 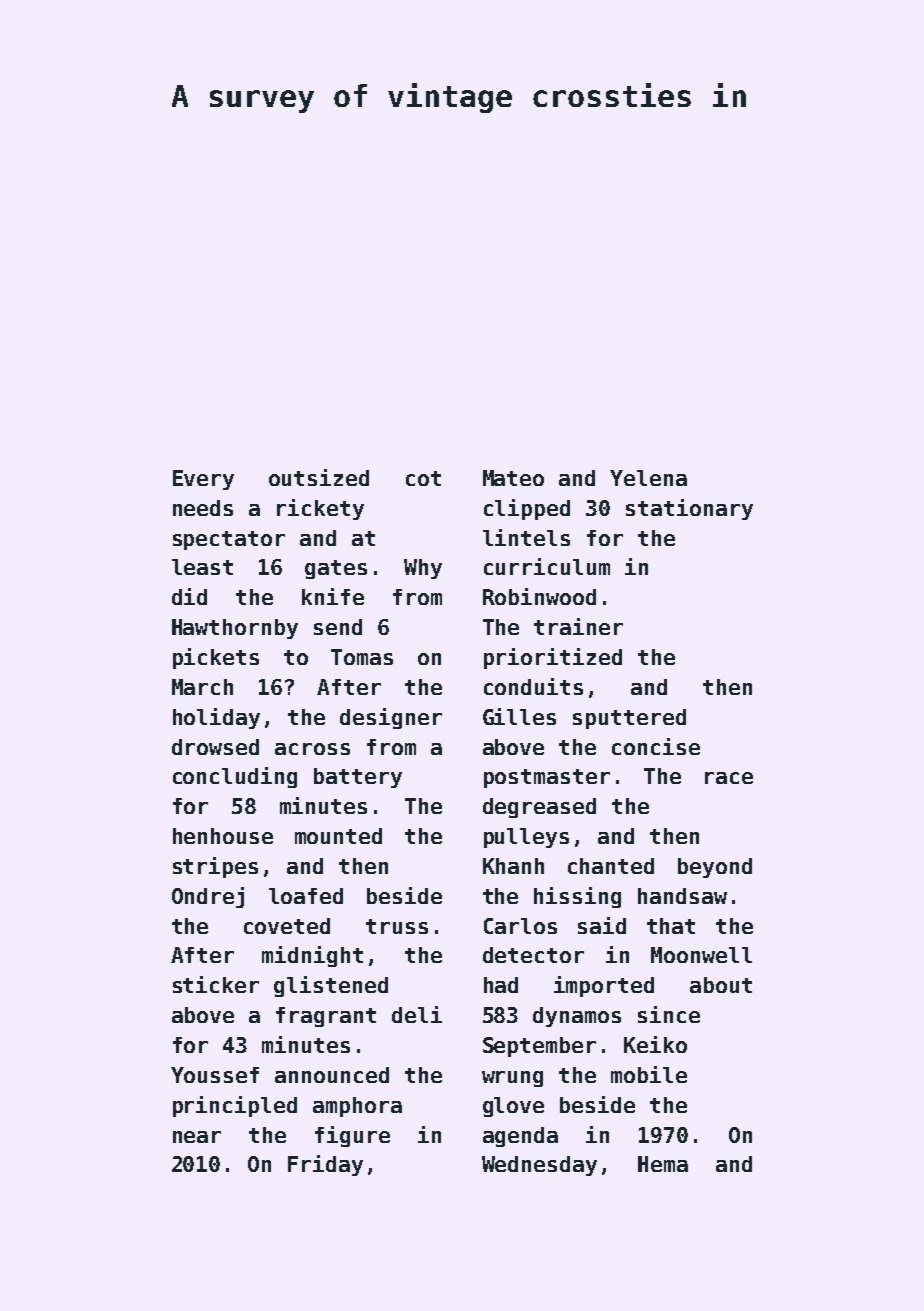 What do you see at coordinates (216, 984) in the screenshot?
I see `sticker` at bounding box center [216, 984].
